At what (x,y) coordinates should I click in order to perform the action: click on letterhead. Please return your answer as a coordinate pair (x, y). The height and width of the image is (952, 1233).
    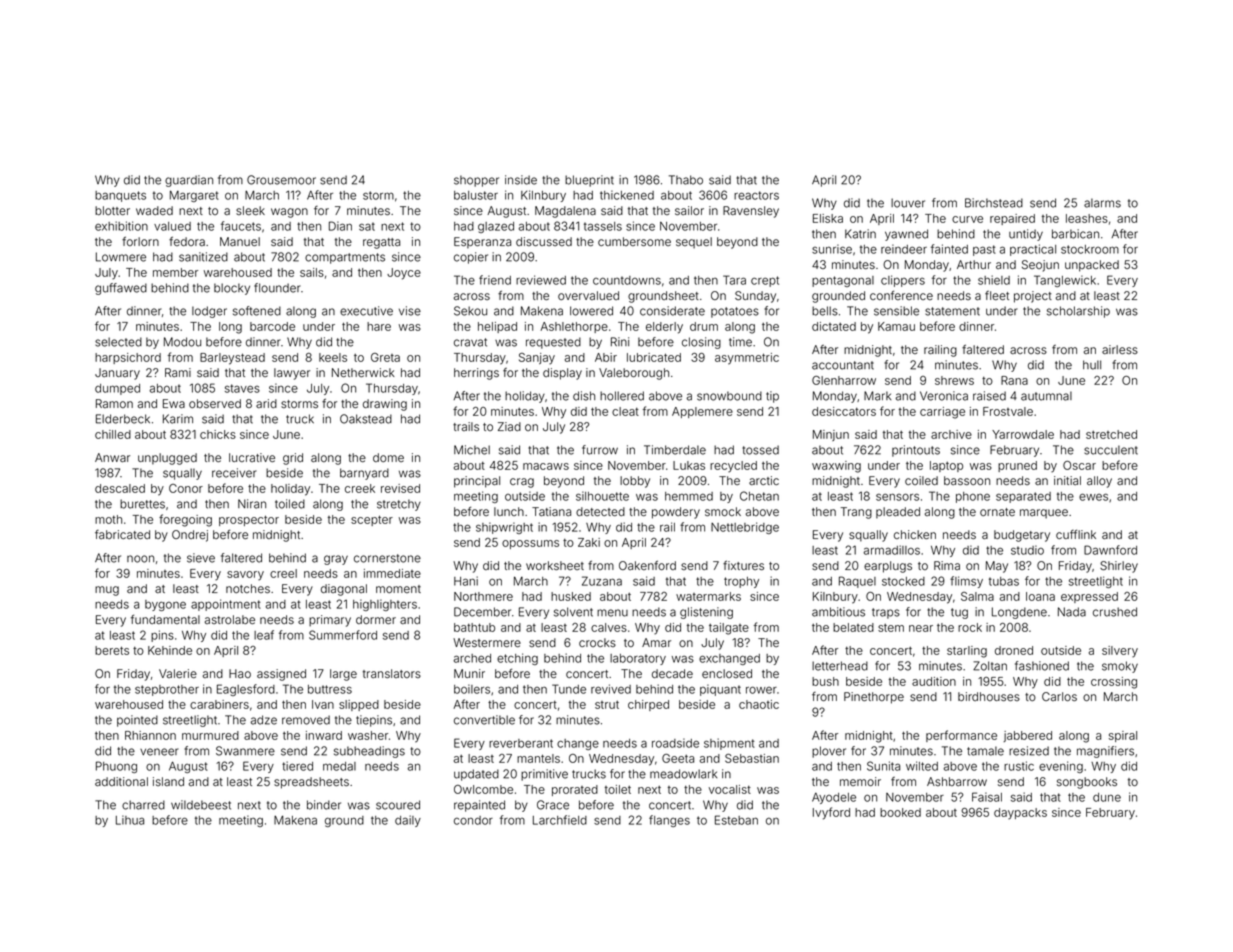
    Looking at the image, I should click on (840, 666).
